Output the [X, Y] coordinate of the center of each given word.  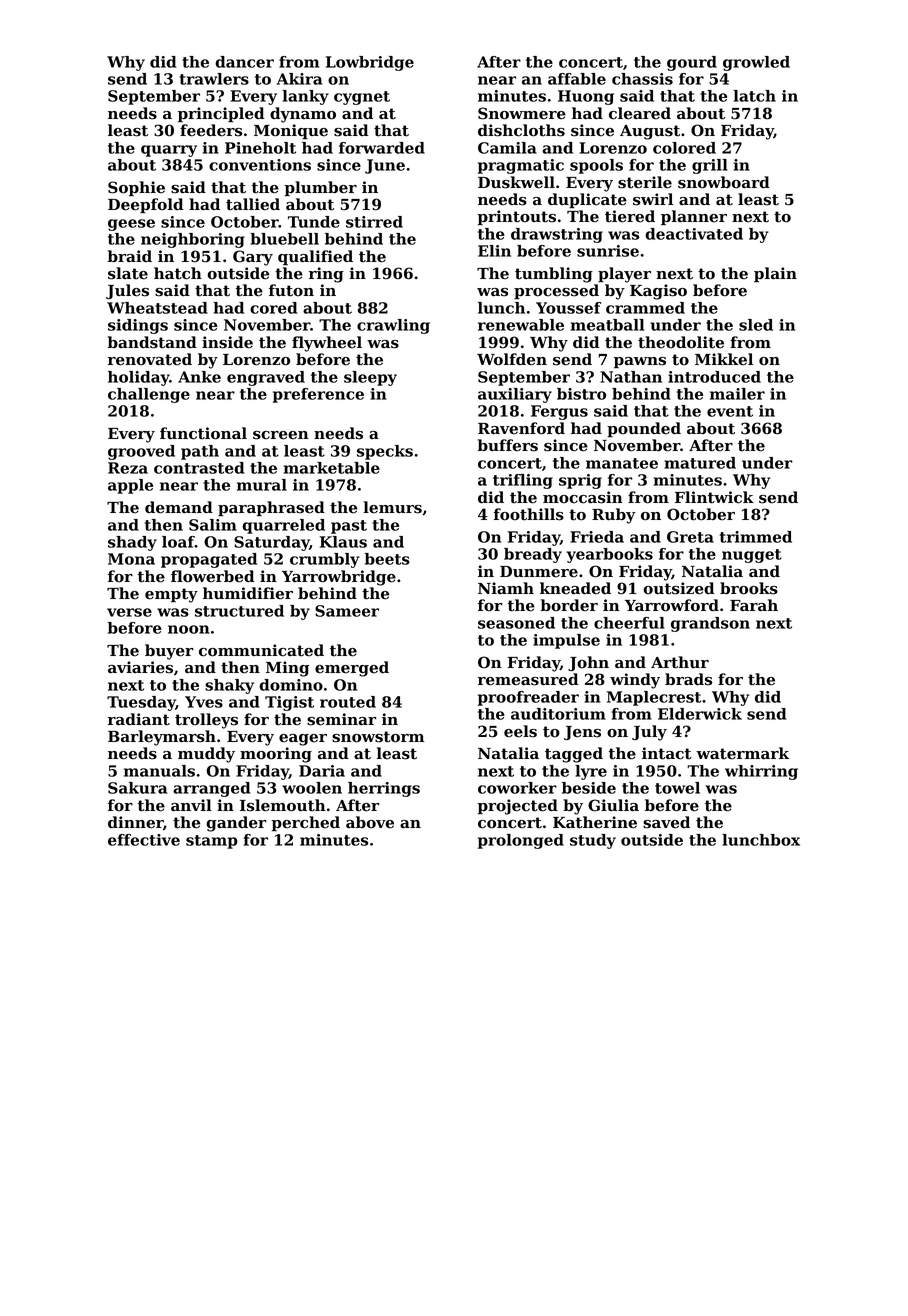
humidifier [248, 593]
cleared [640, 113]
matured [700, 463]
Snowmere [522, 113]
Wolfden [512, 359]
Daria [322, 771]
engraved [266, 378]
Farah [754, 605]
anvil [191, 805]
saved [666, 822]
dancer [244, 62]
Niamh [506, 588]
